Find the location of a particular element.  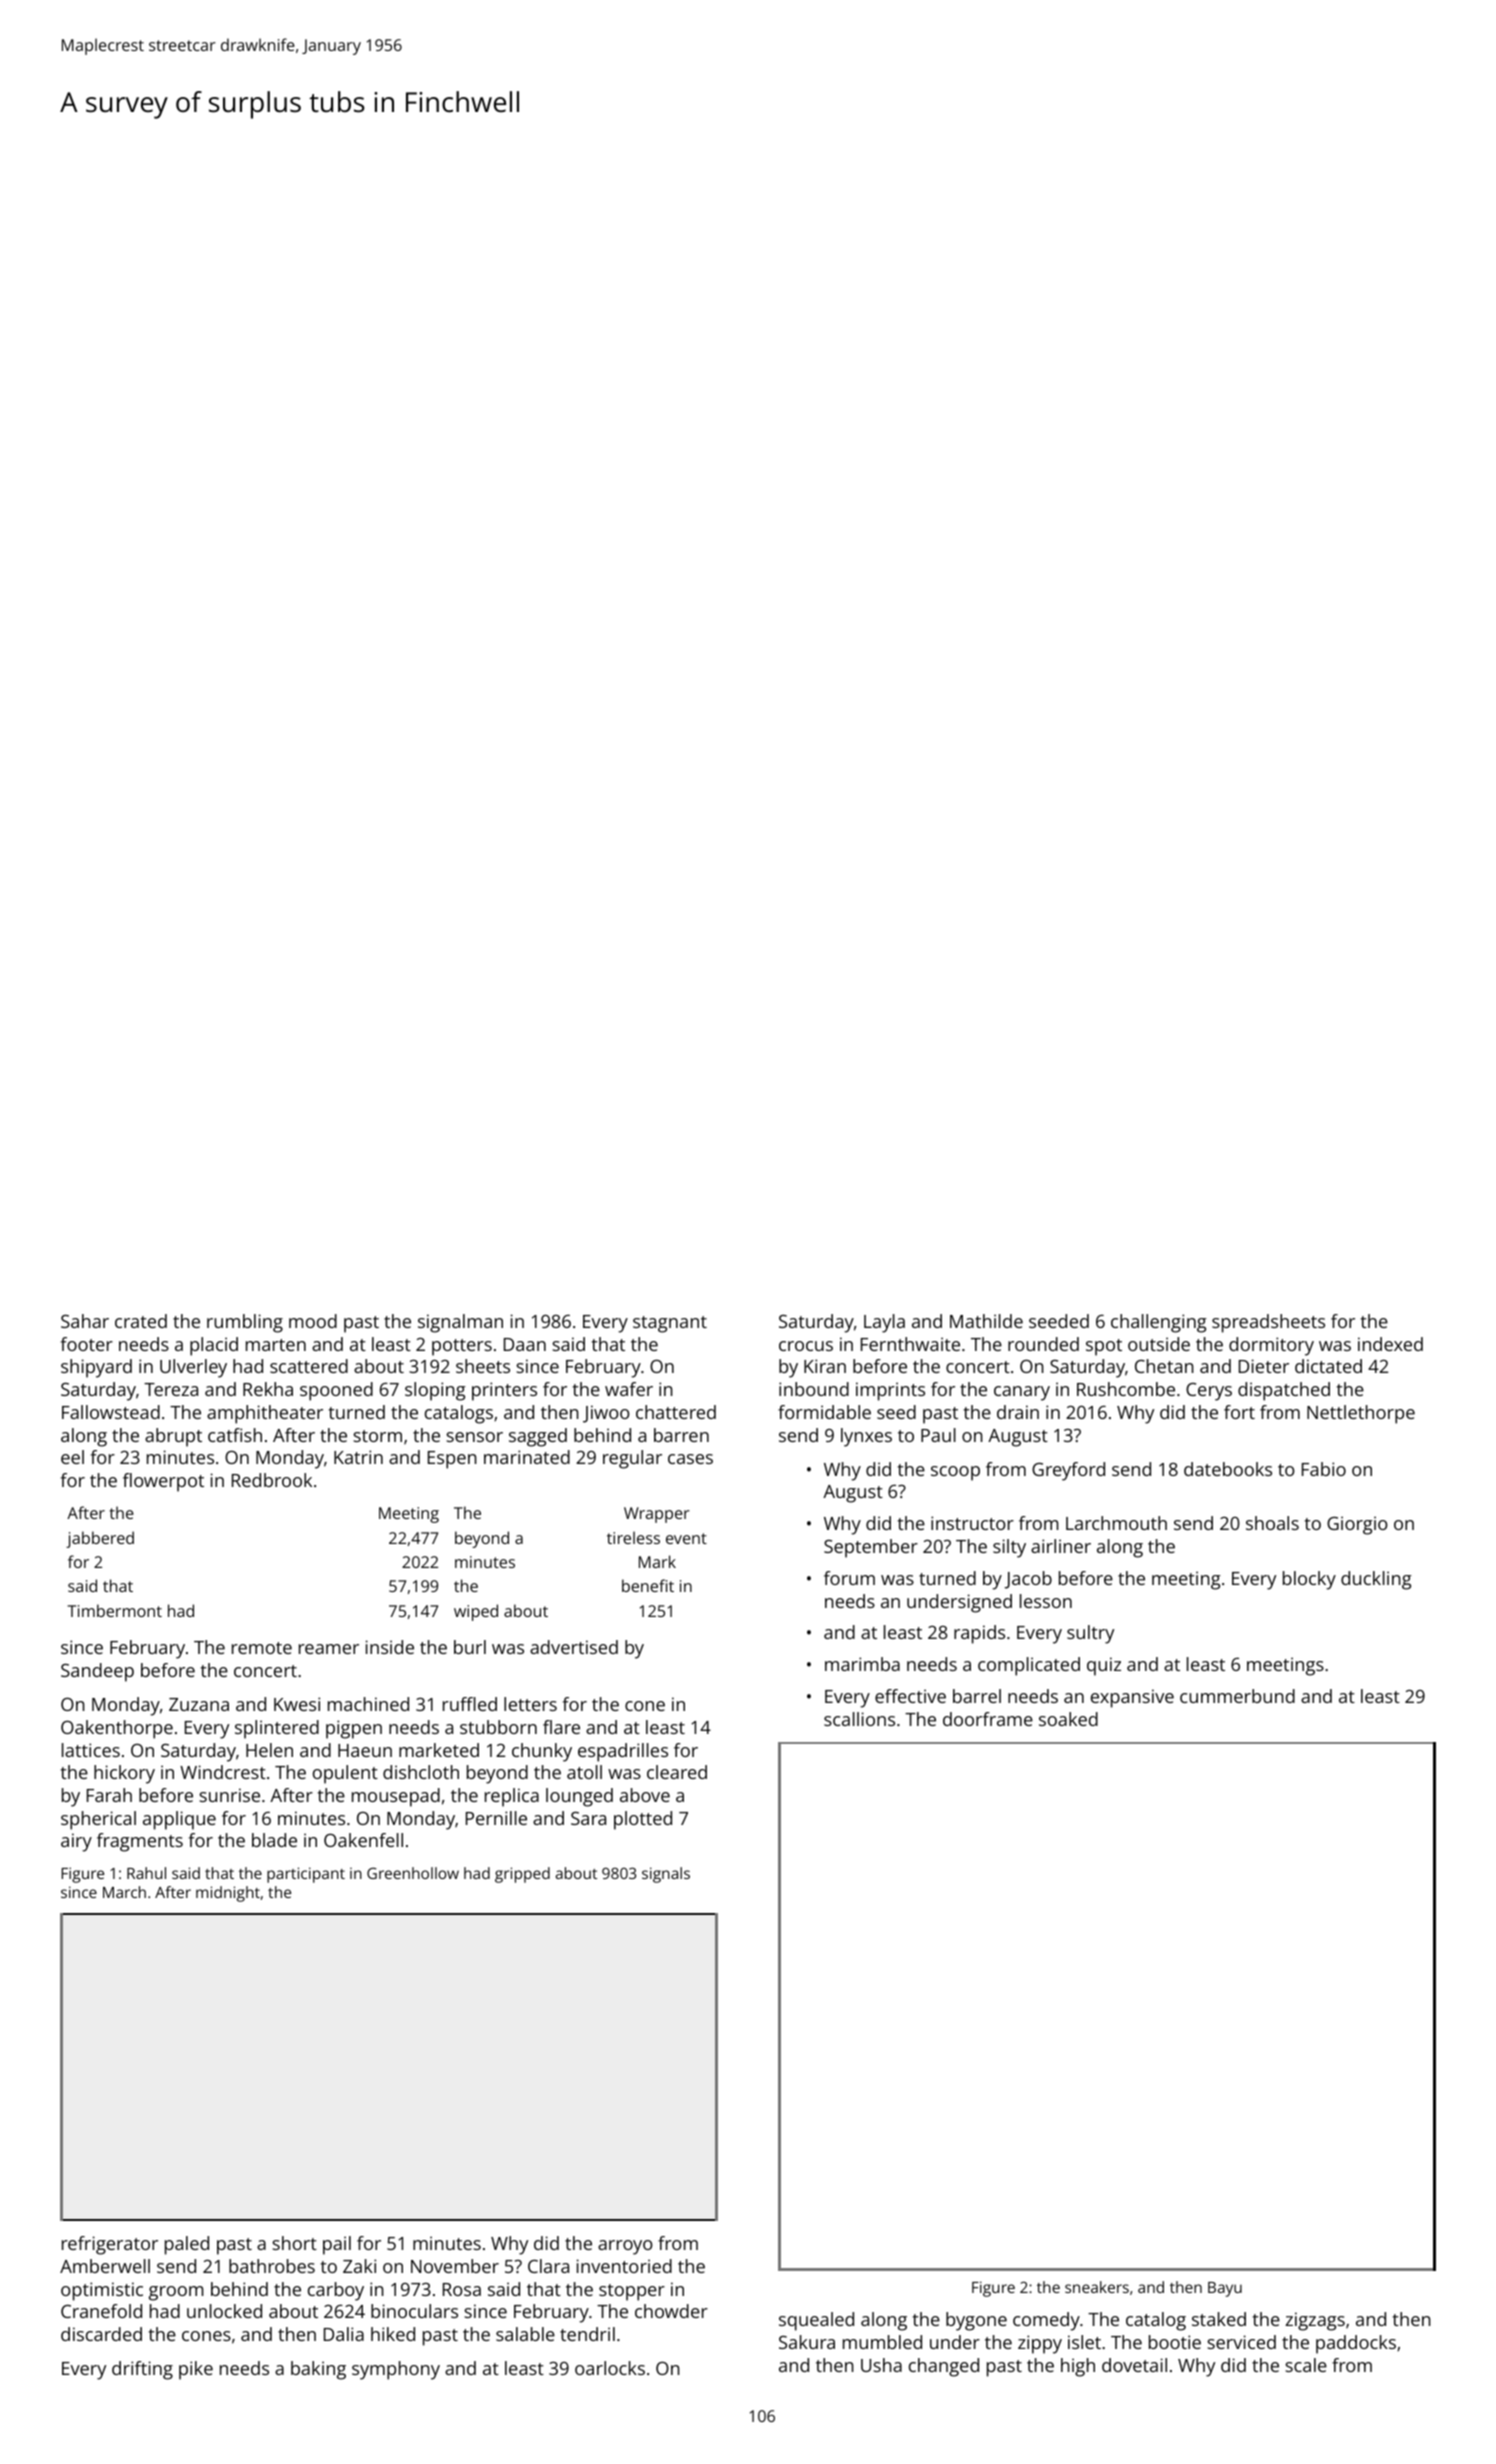

cleared is located at coordinates (677, 1772).
